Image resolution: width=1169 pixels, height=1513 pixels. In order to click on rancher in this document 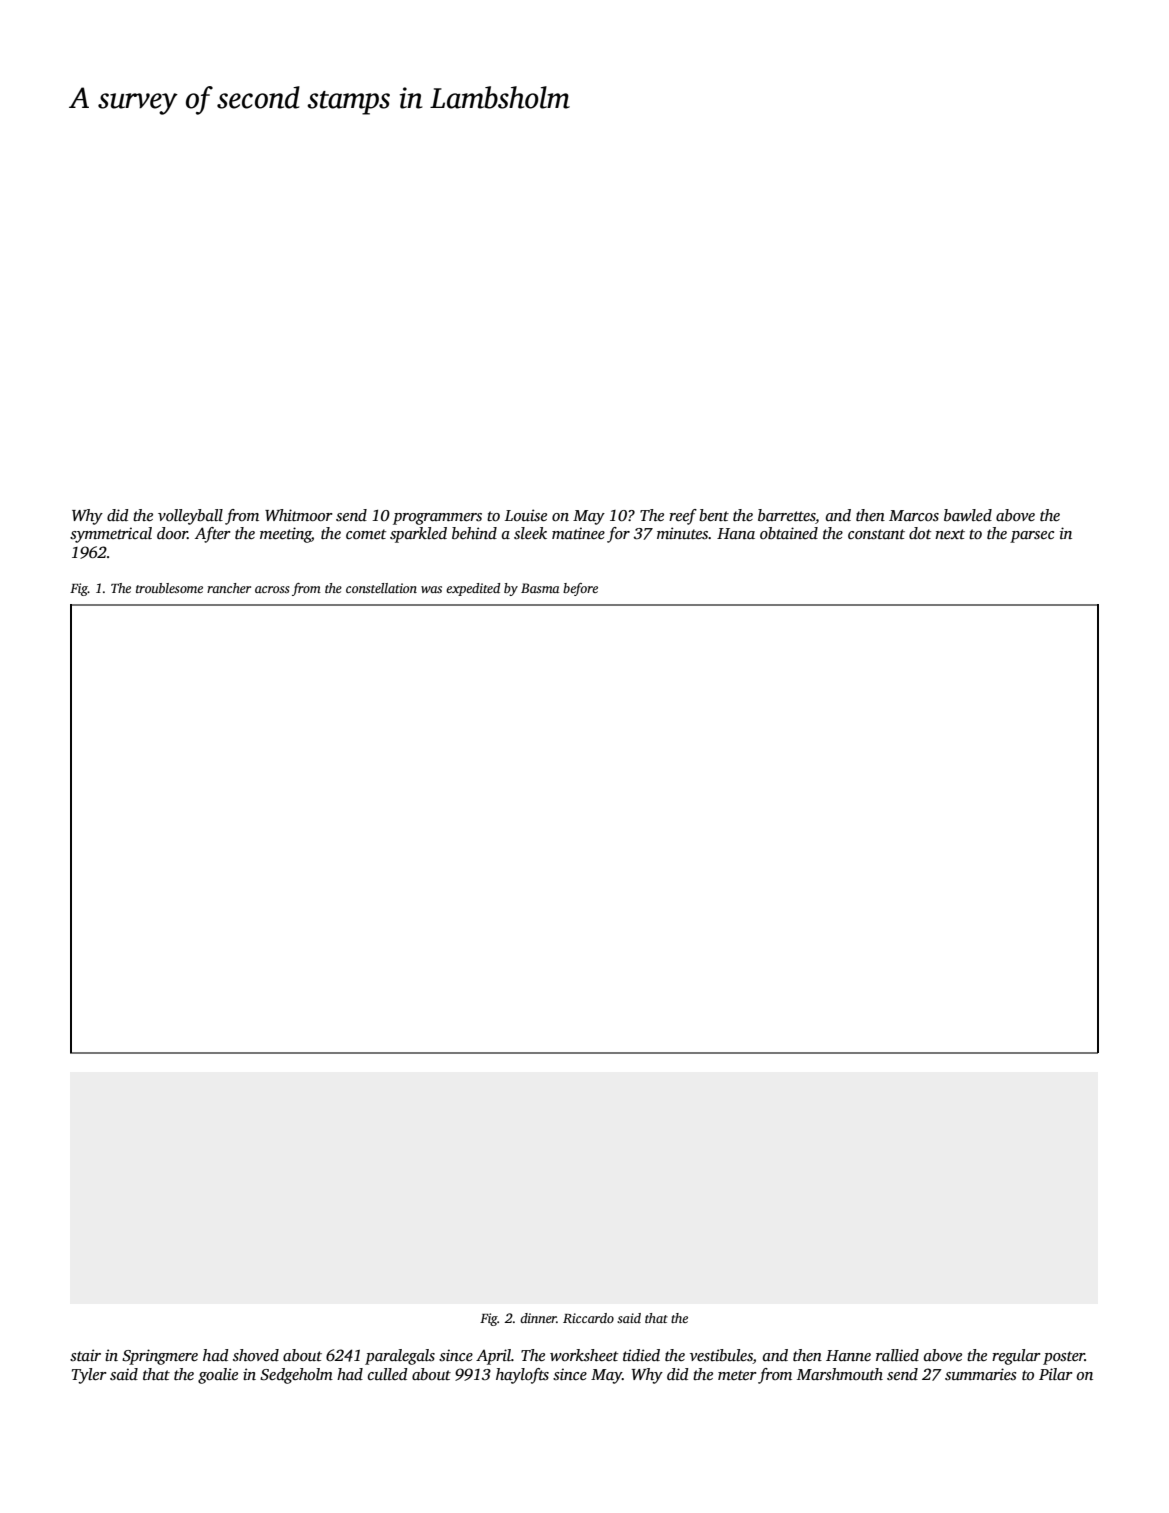, I will do `click(229, 588)`.
